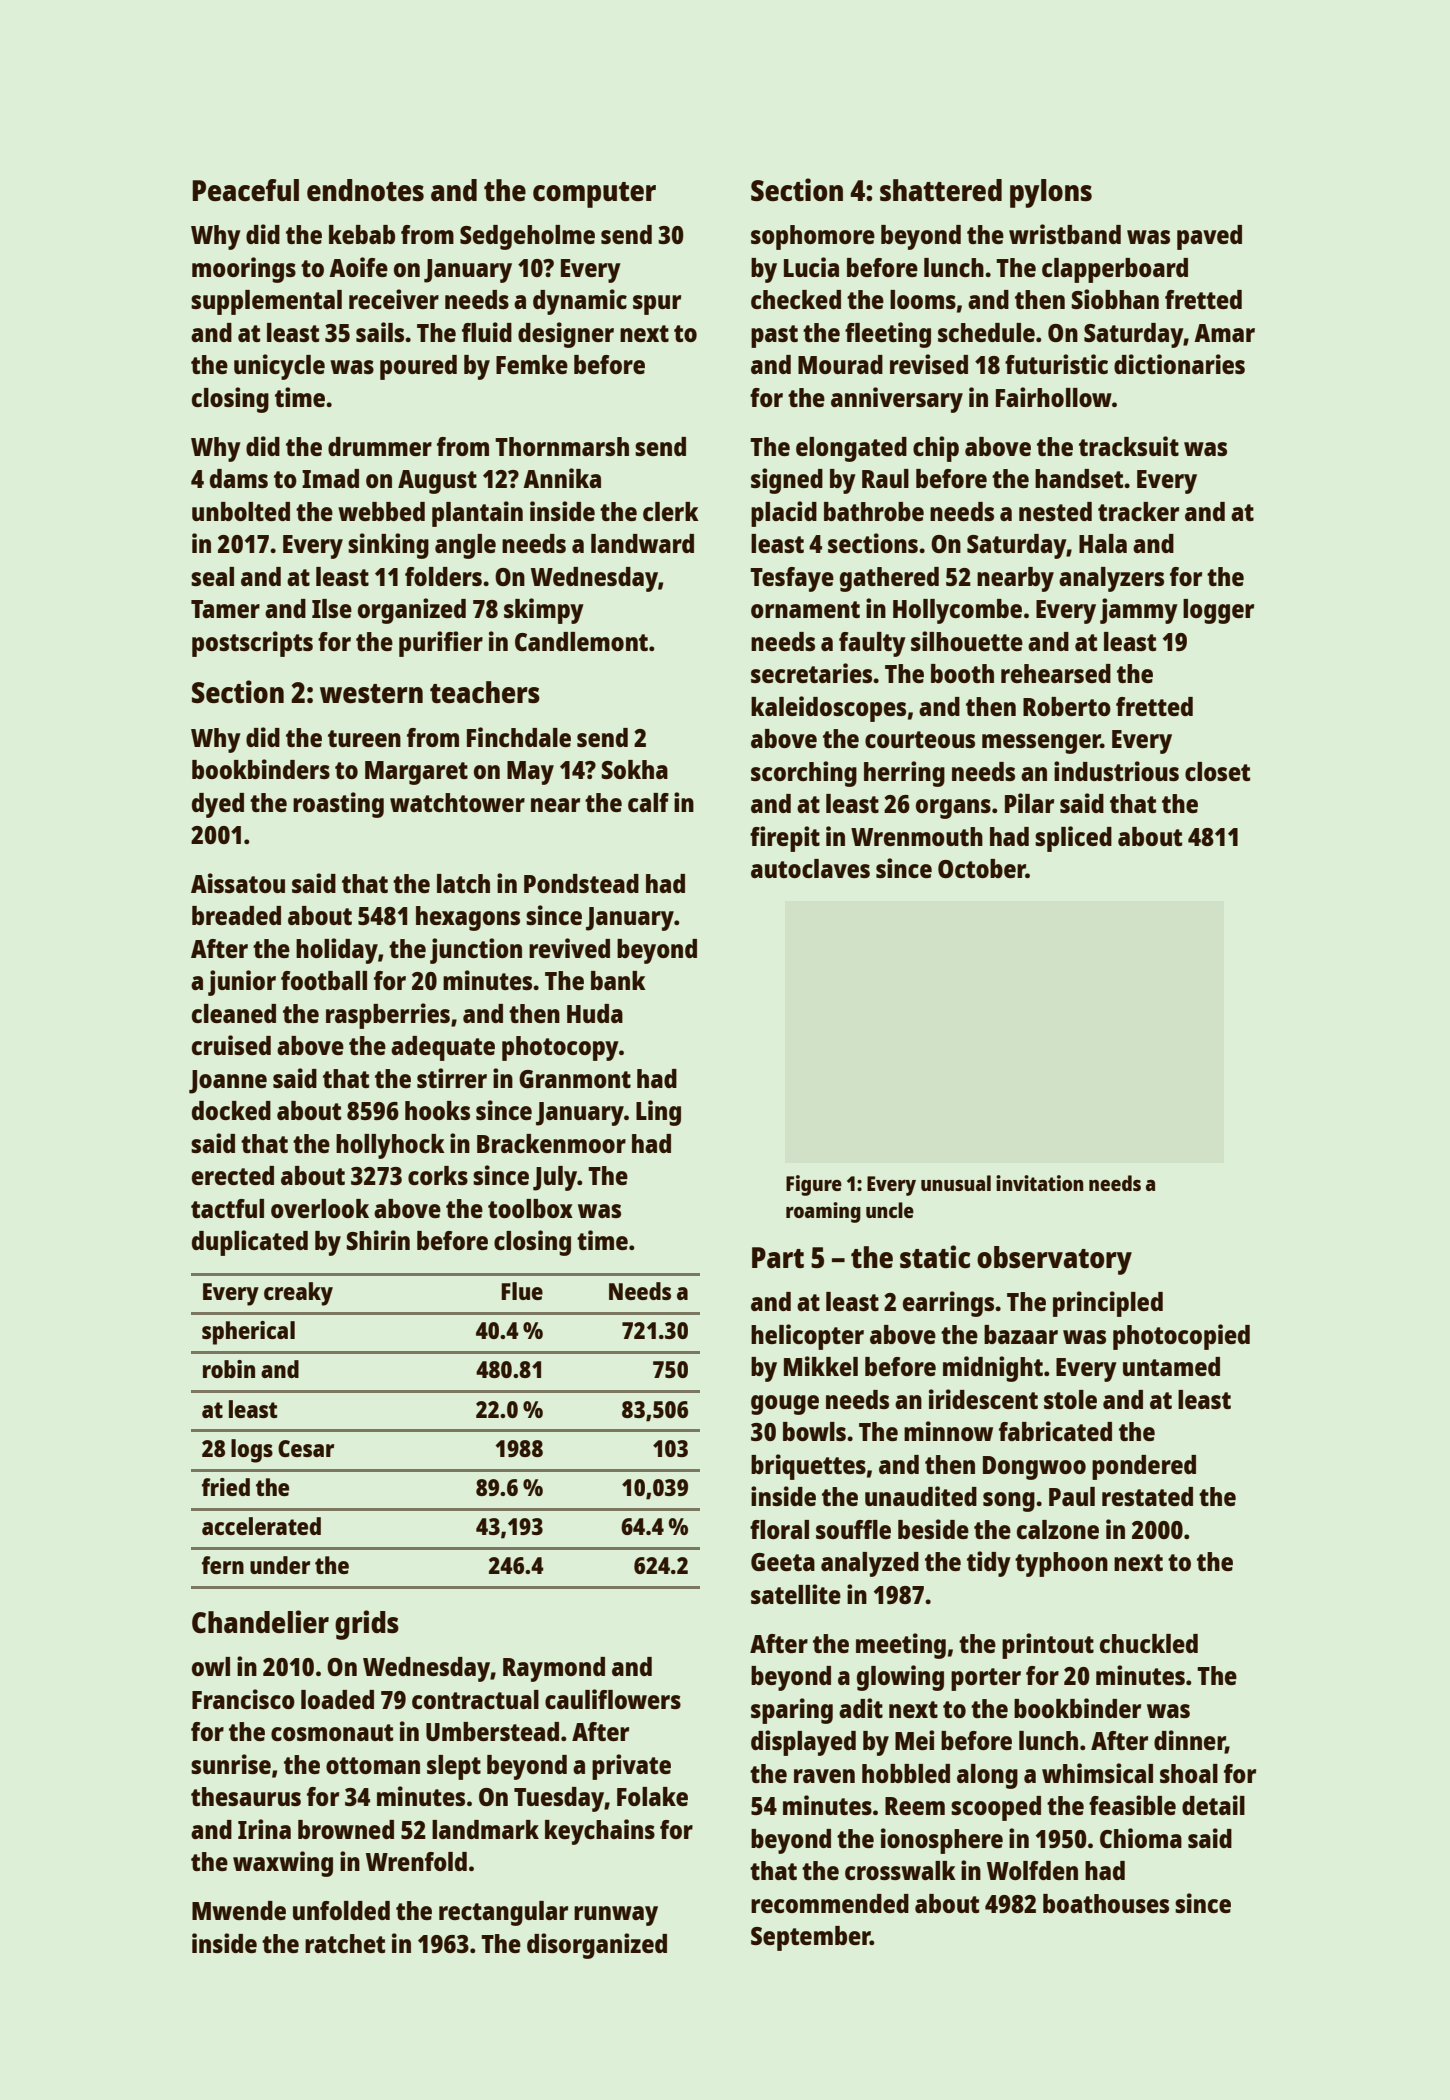 The width and height of the image is (1450, 2100). What do you see at coordinates (238, 883) in the image?
I see `Aissatou` at bounding box center [238, 883].
